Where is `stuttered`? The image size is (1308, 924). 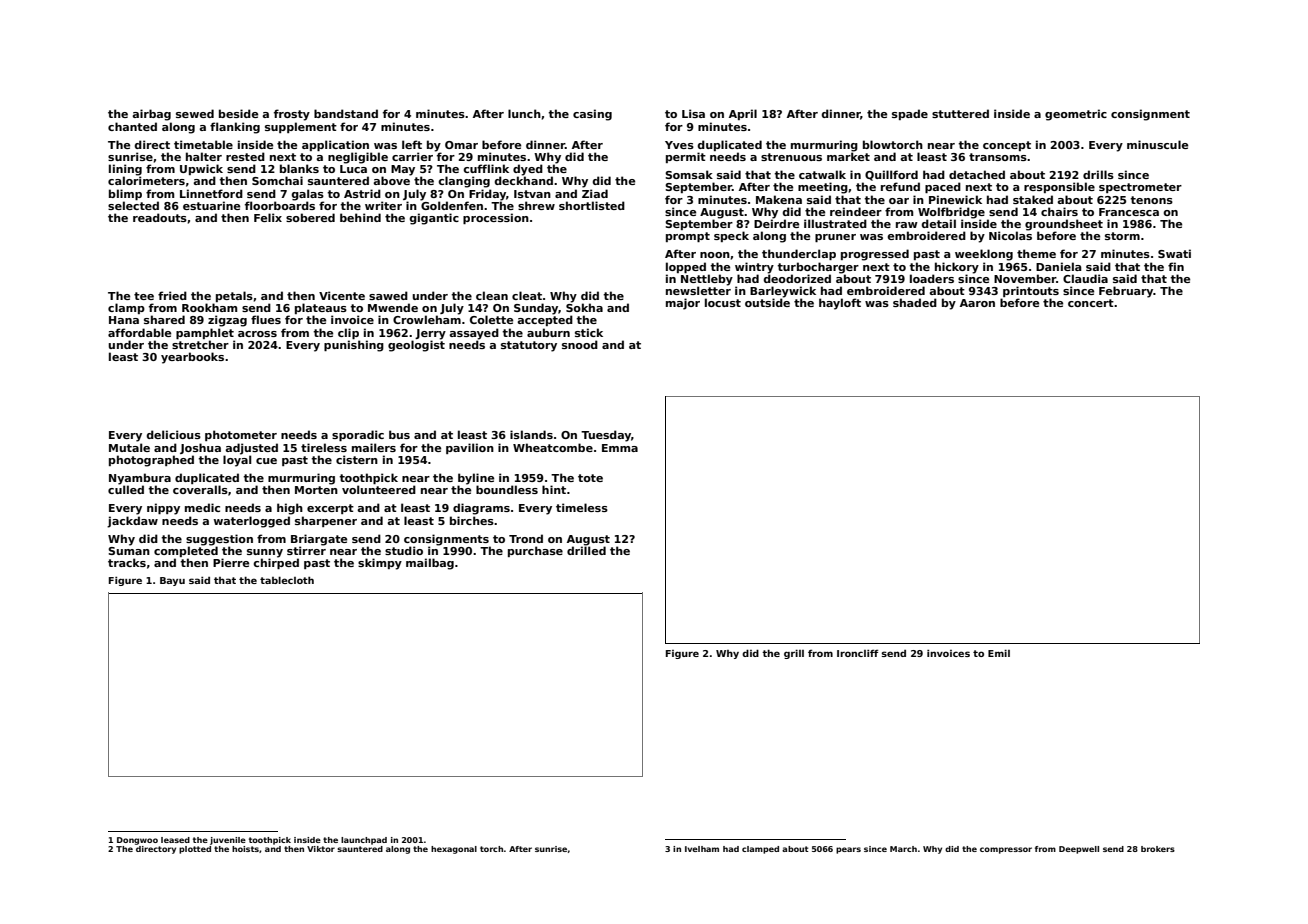
stuttered is located at coordinates (960, 113).
